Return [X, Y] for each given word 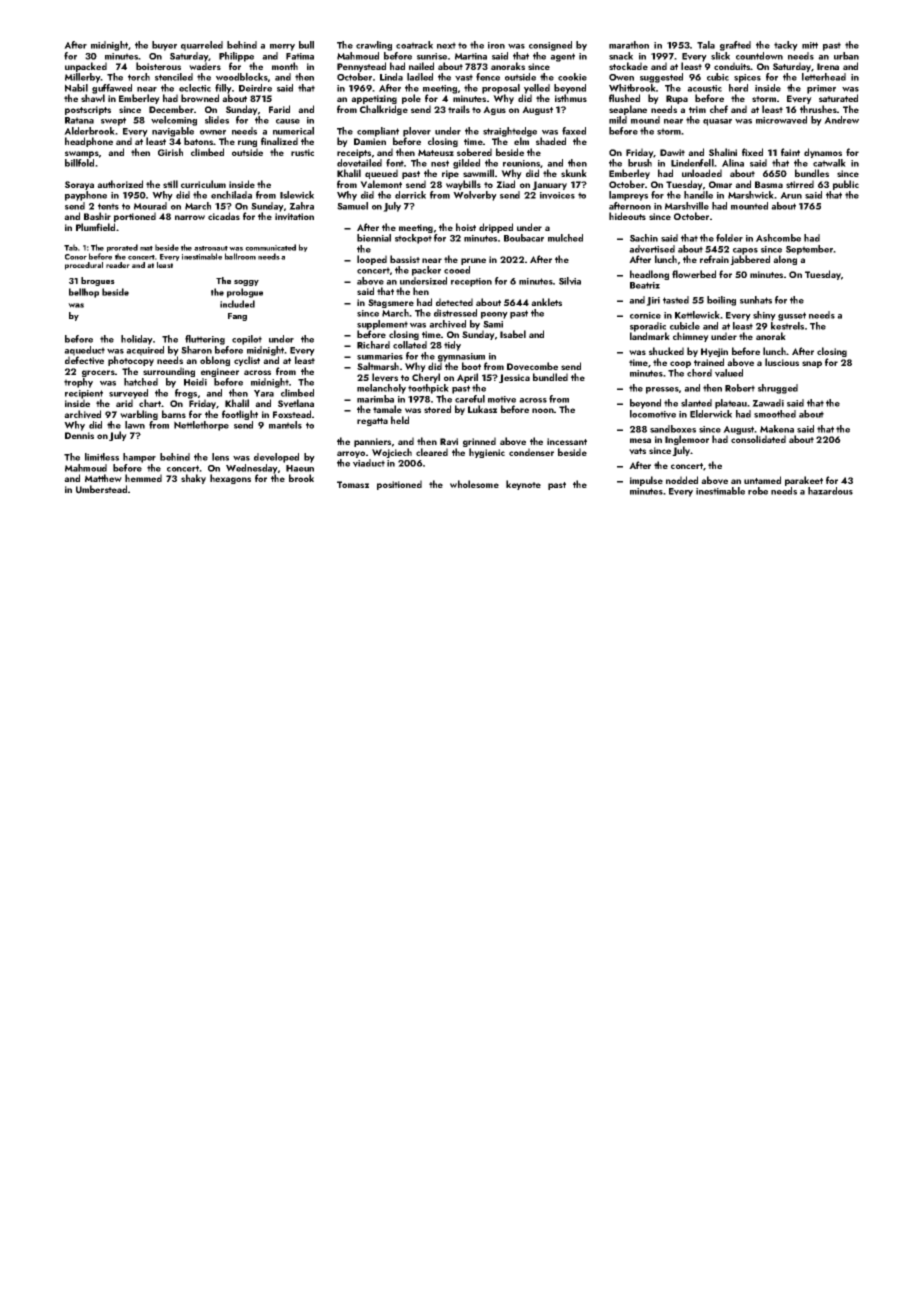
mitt [810, 45]
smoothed [775, 414]
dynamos [823, 153]
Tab [71, 247]
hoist [466, 227]
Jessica [514, 378]
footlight [240, 415]
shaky [193, 479]
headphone [89, 142]
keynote [523, 485]
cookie [572, 77]
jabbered [750, 260]
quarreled [202, 46]
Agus [494, 110]
